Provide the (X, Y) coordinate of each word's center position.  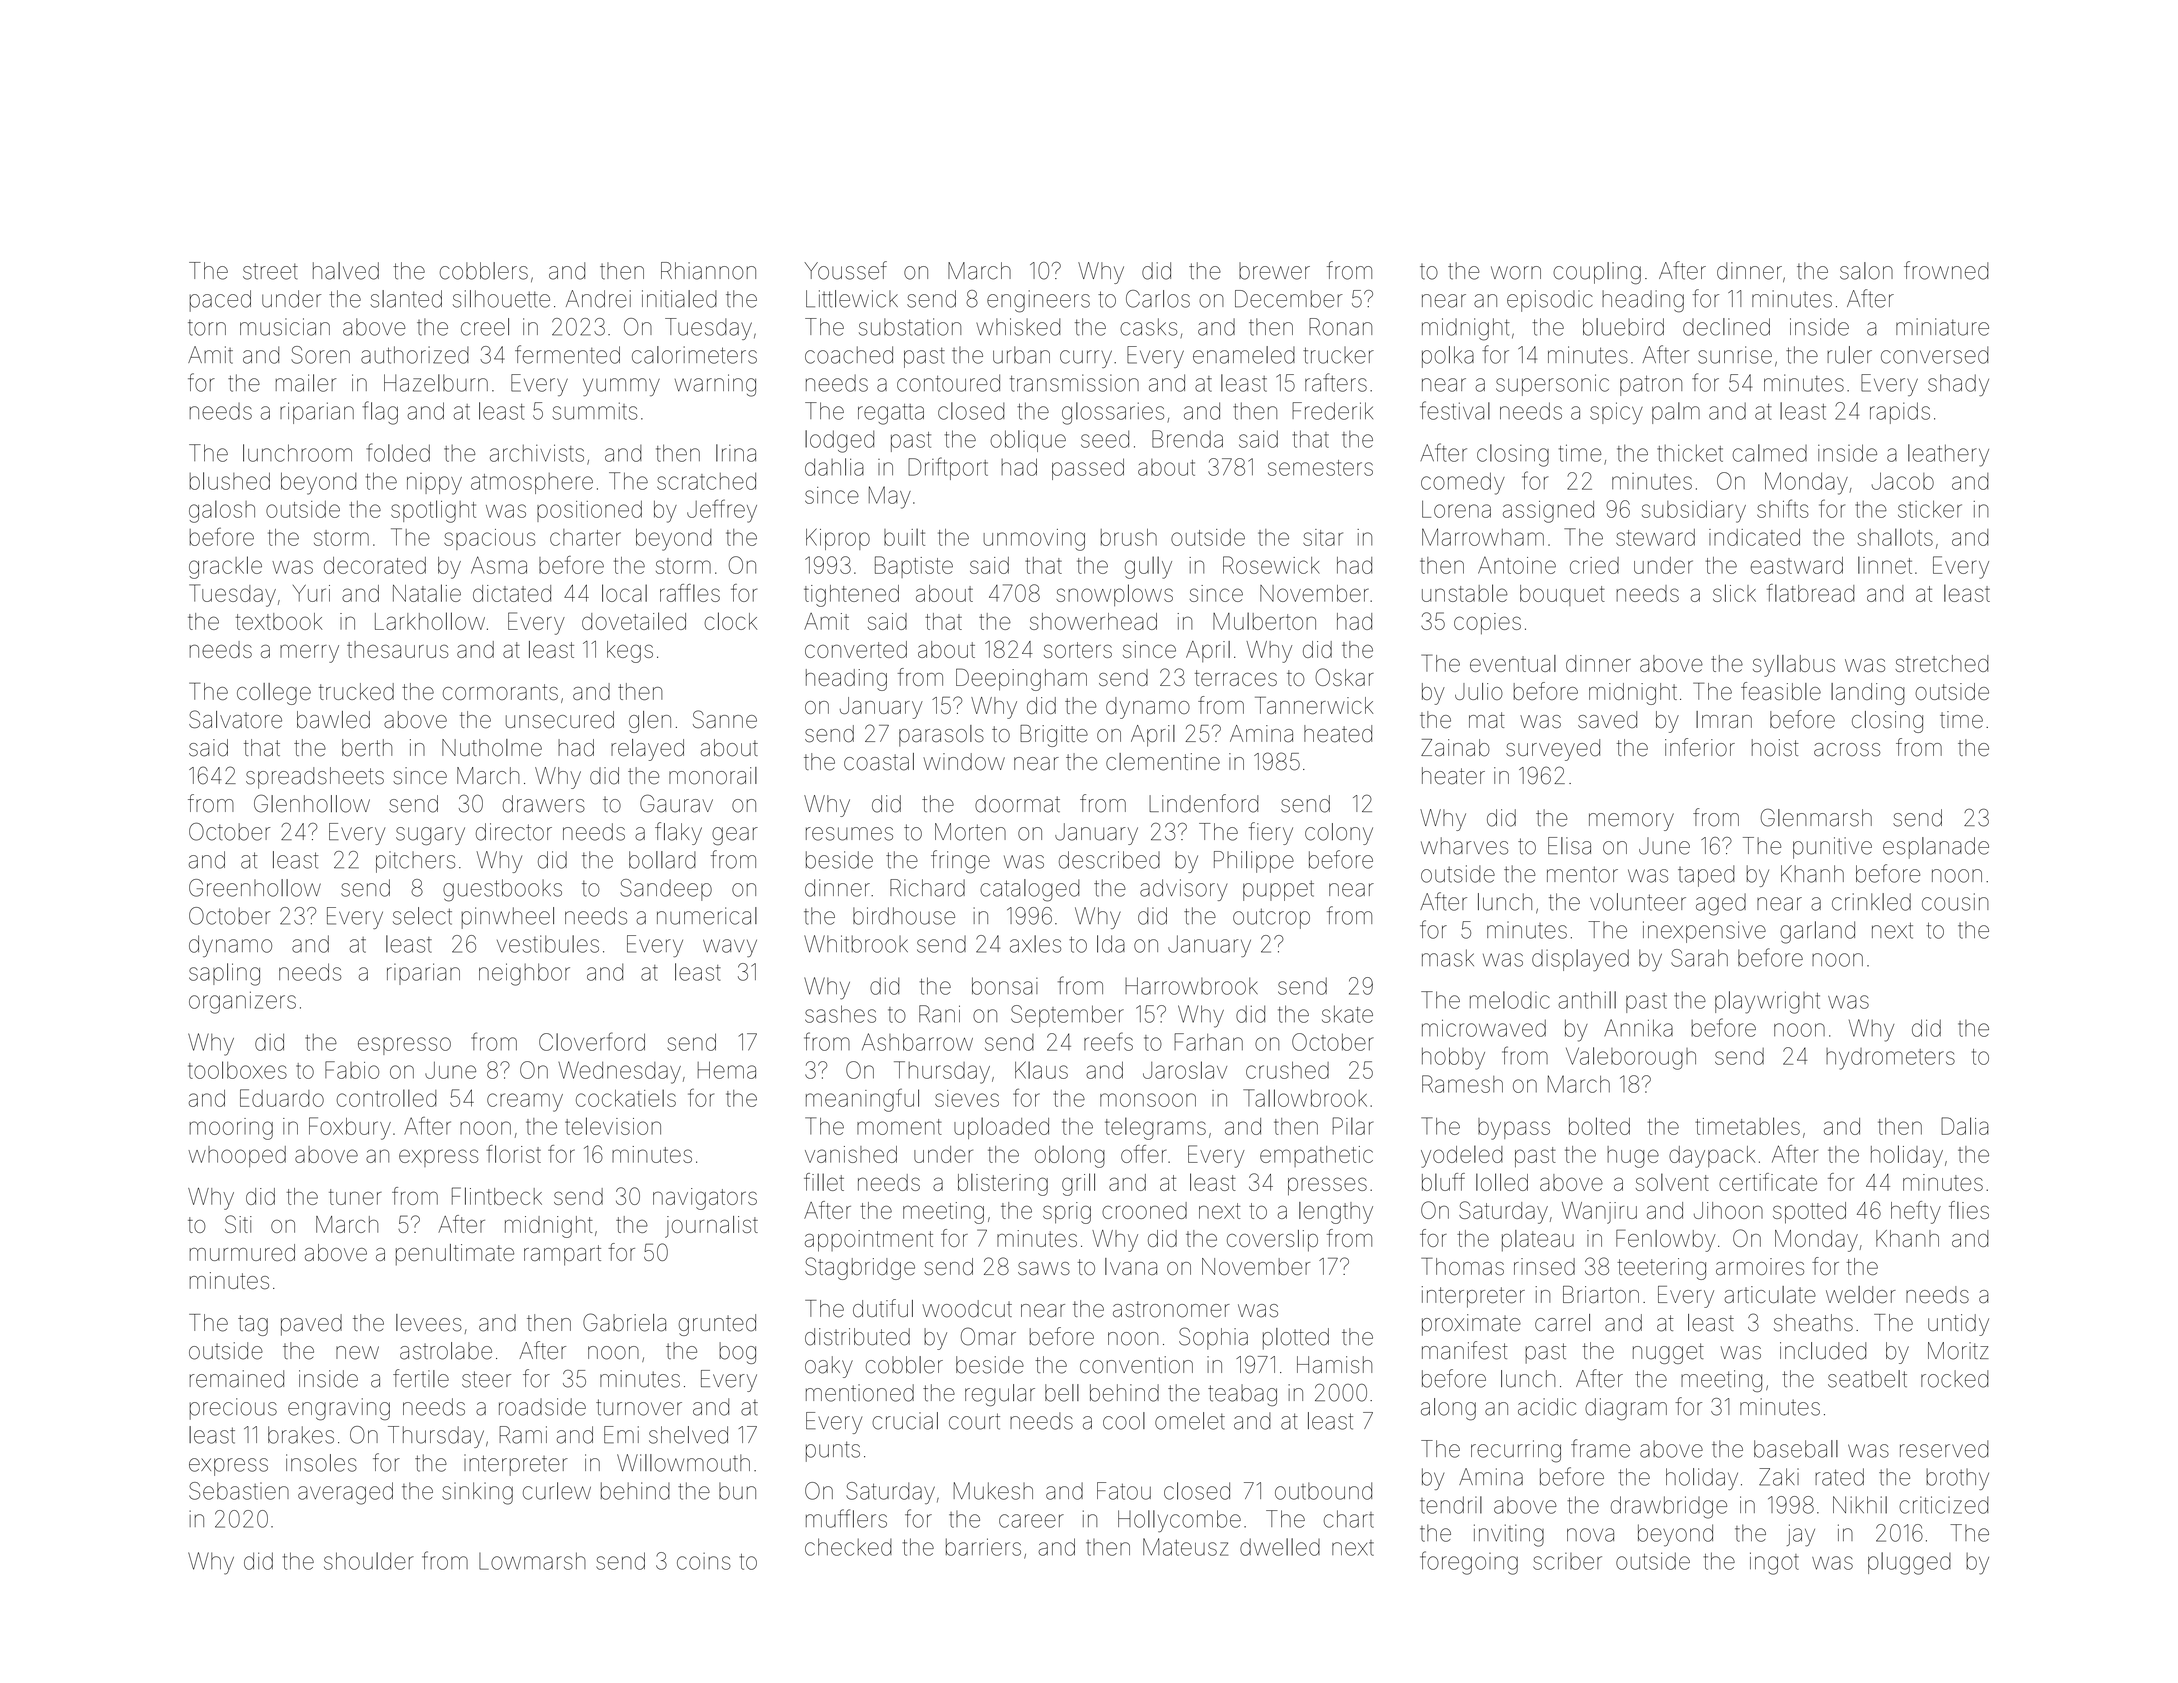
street (270, 271)
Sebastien (239, 1491)
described (1109, 860)
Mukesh (993, 1491)
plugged (1909, 1563)
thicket (1690, 453)
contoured (948, 383)
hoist (1775, 748)
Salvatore (235, 719)
